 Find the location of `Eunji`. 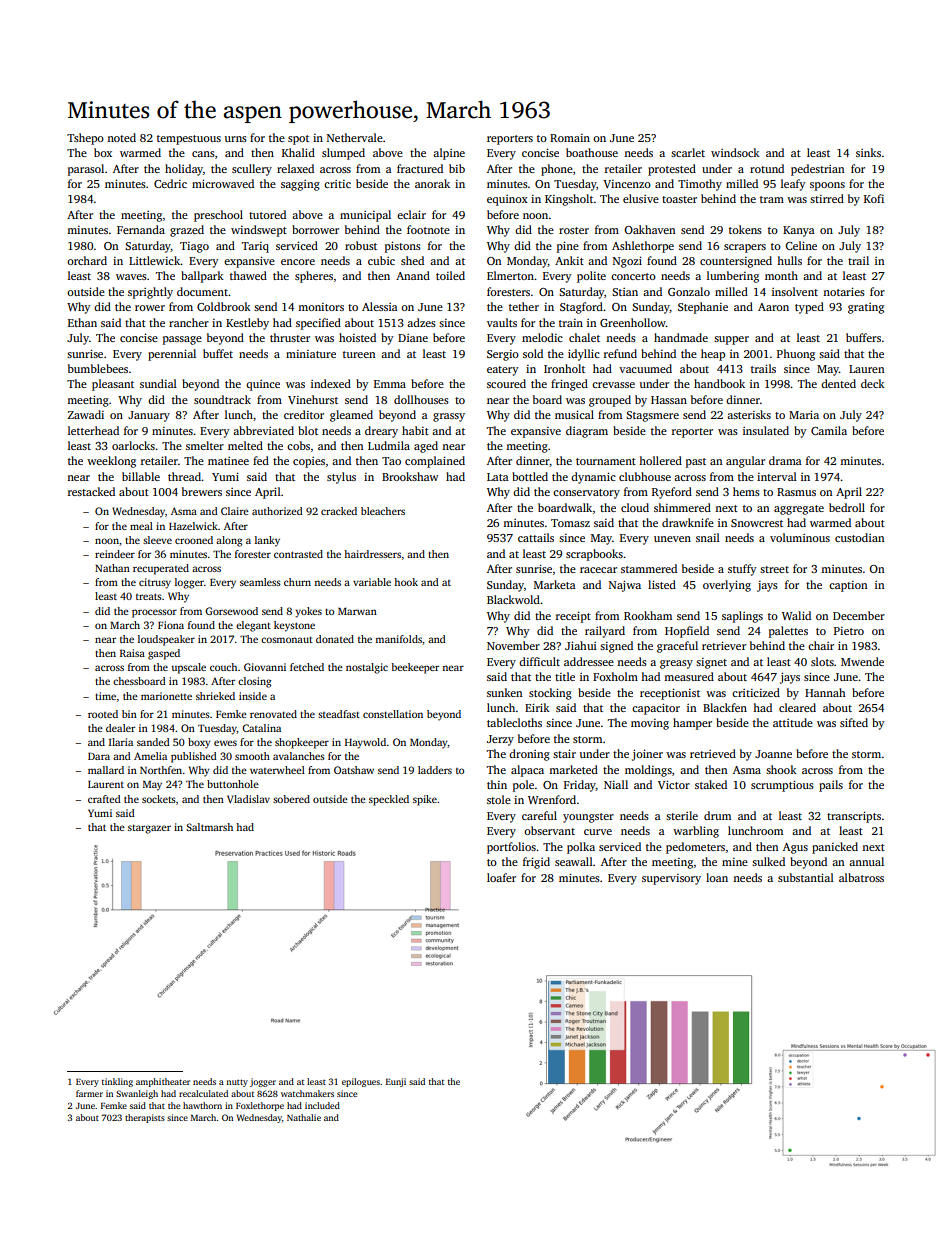

Eunji is located at coordinates (396, 1082).
